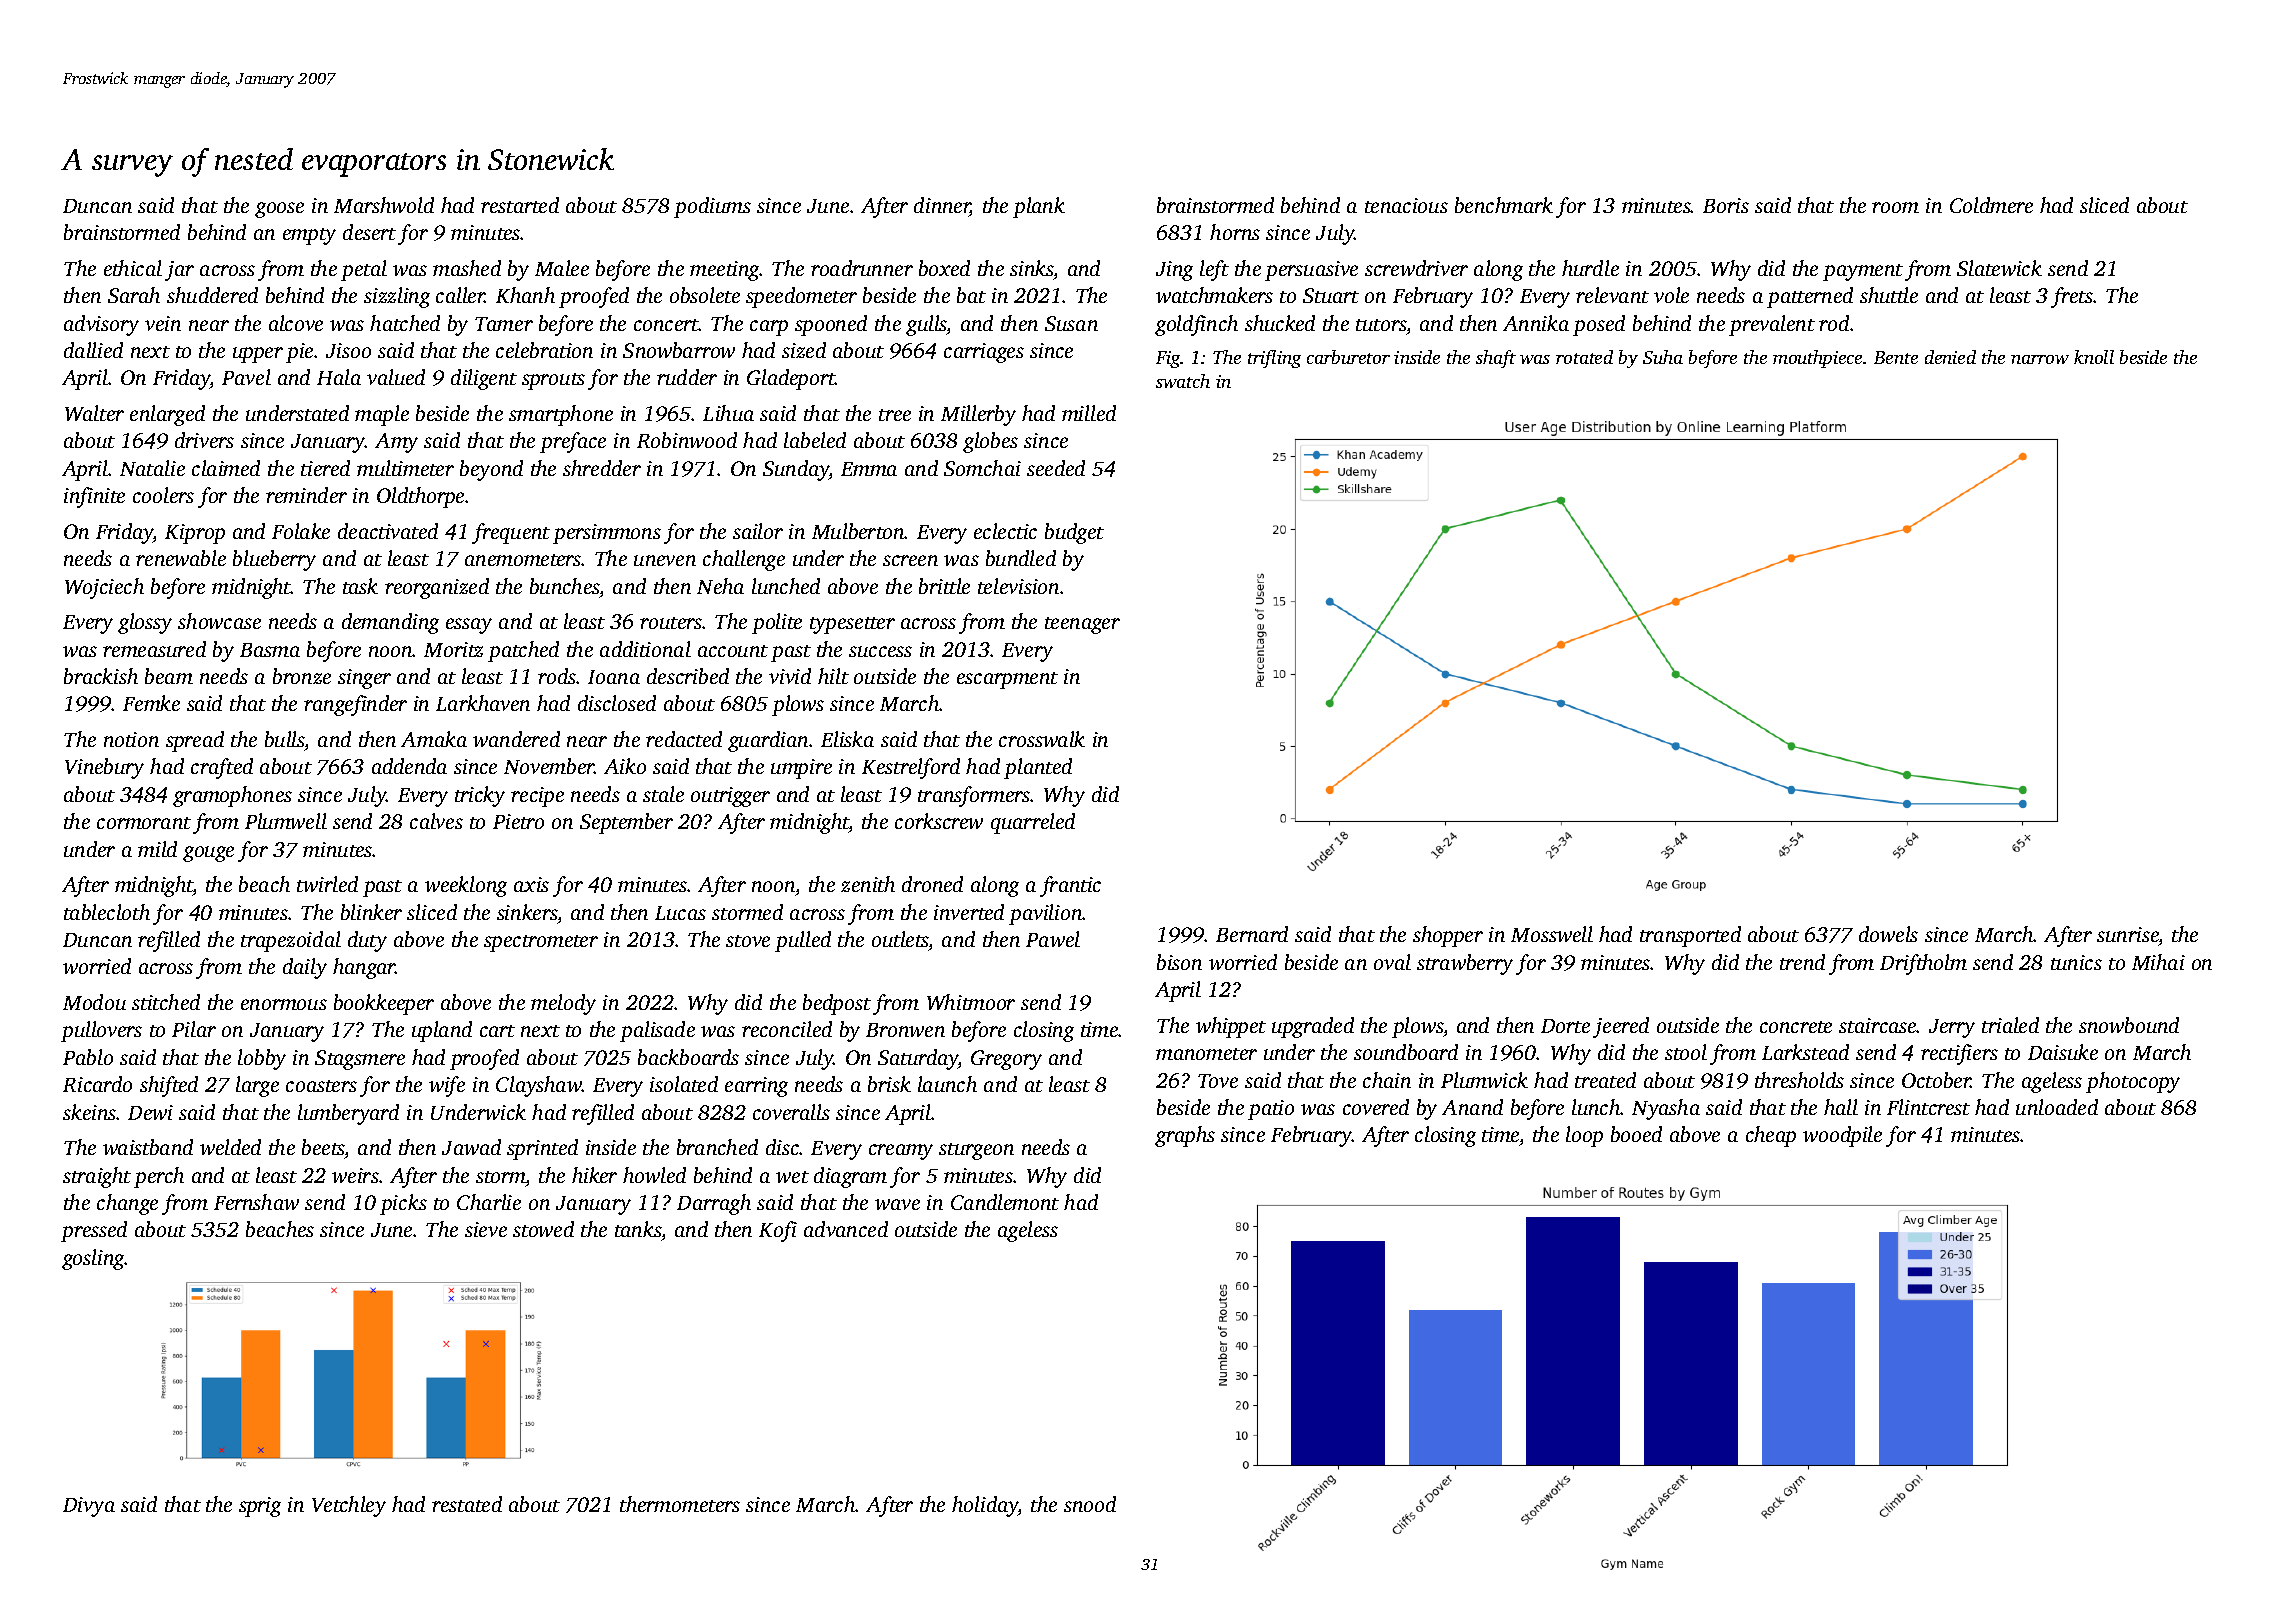 This screenshot has width=2282, height=1614. Describe the element at coordinates (131, 739) in the screenshot. I see `notion` at that location.
